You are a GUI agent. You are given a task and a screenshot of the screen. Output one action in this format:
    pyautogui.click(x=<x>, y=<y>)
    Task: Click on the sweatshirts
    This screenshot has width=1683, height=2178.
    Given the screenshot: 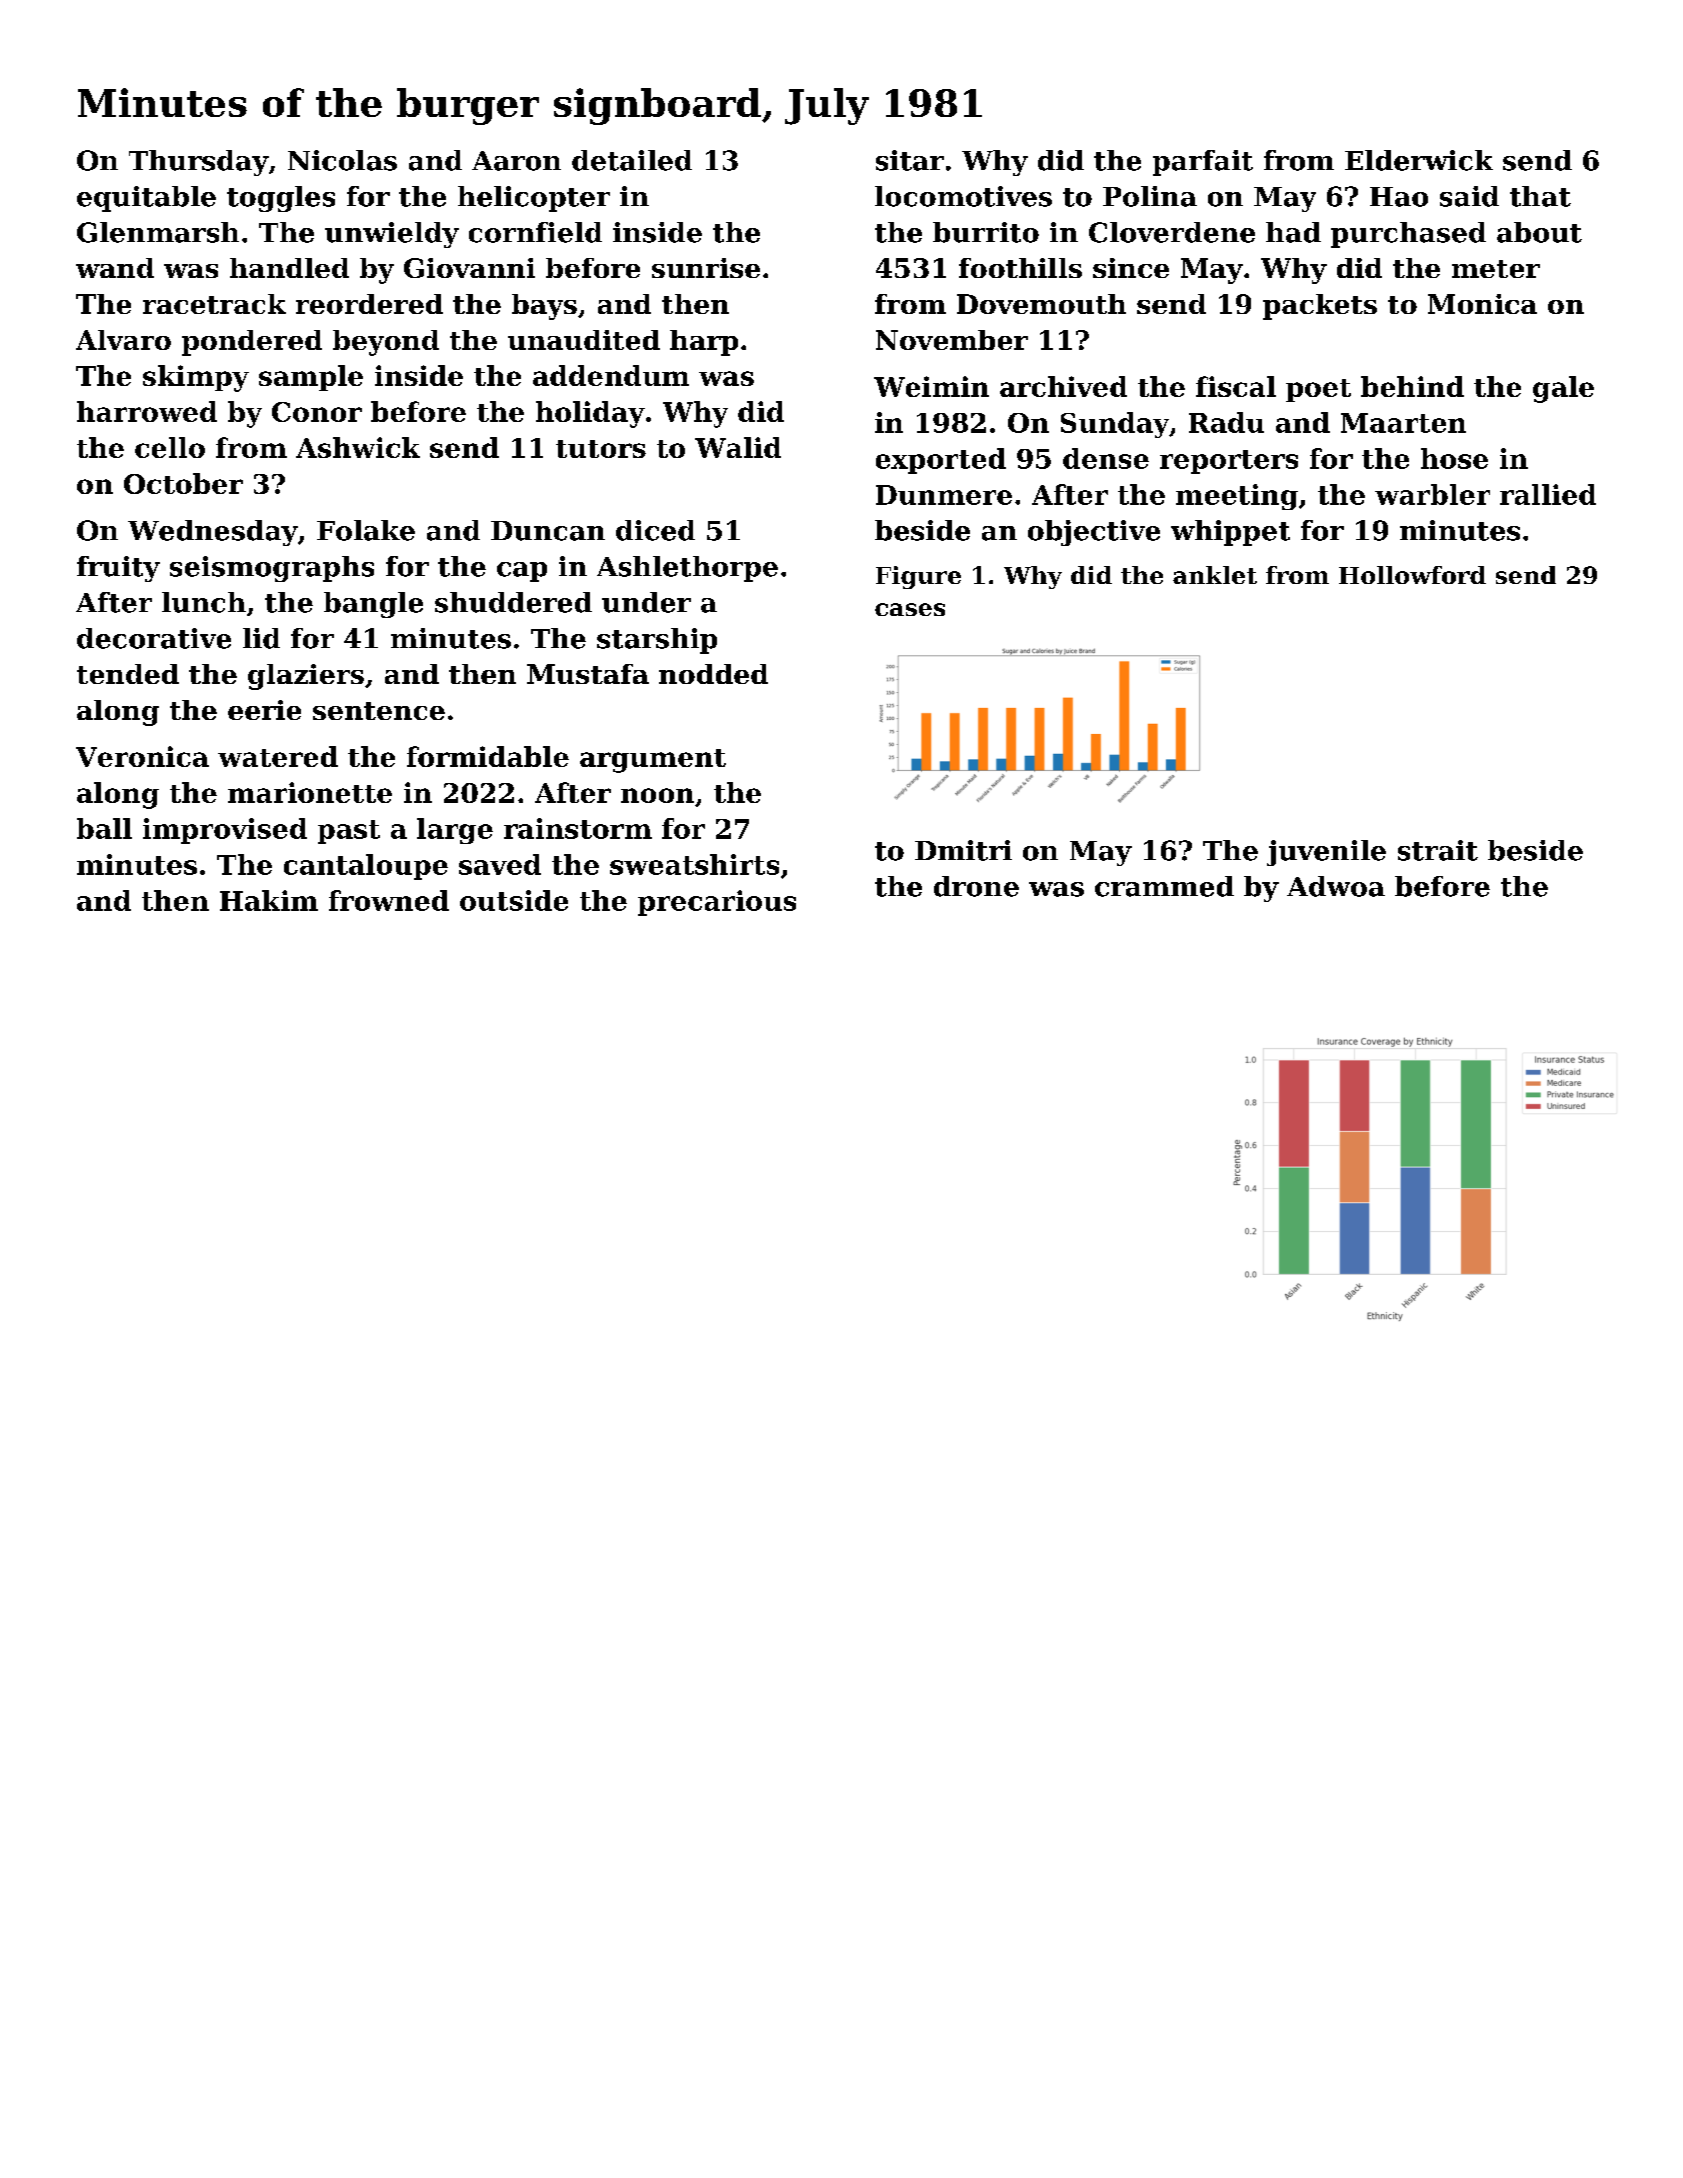 What is the action you would take?
    pyautogui.click(x=694, y=864)
